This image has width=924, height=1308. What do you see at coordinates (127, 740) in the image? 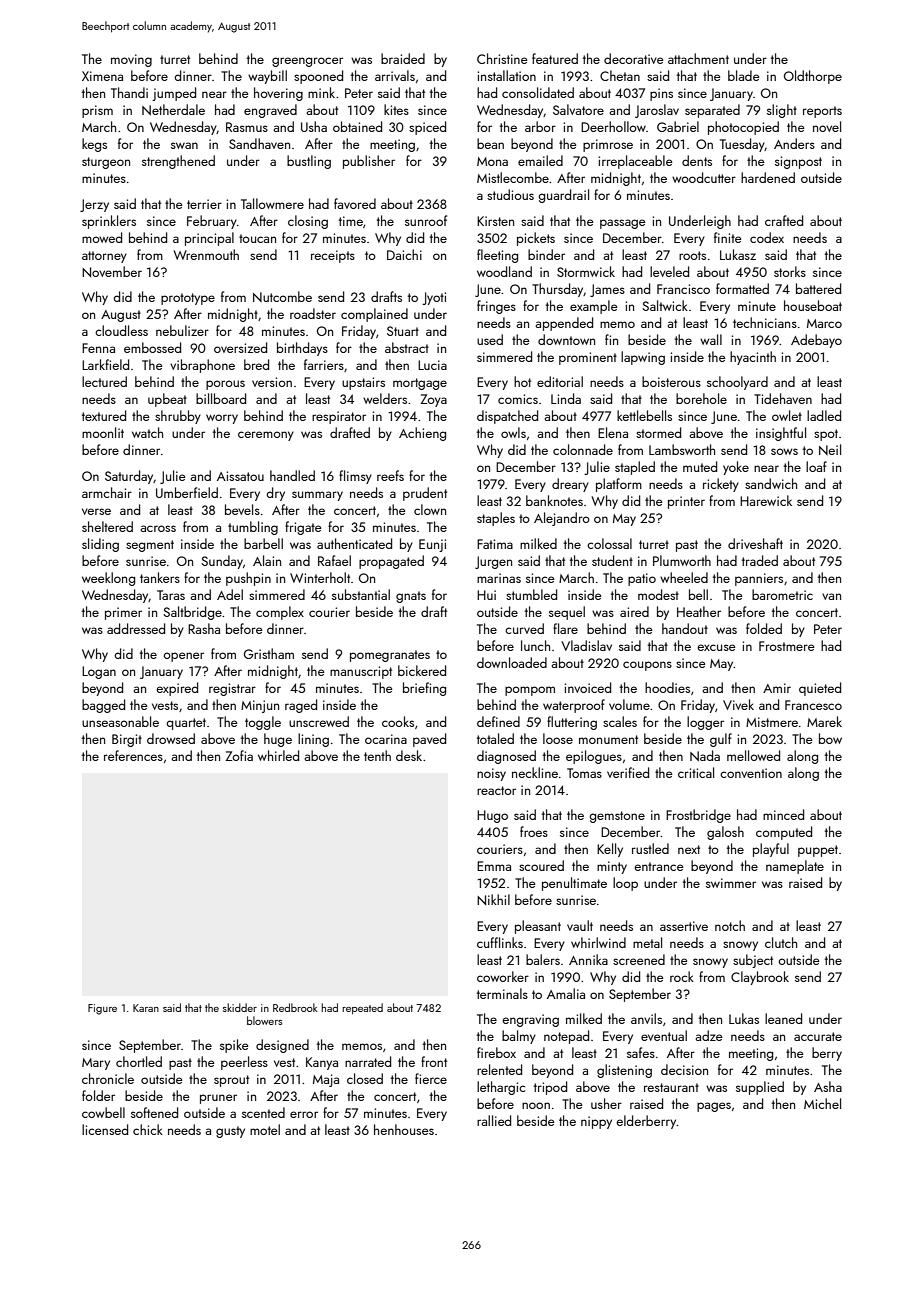
I see `Birgit` at bounding box center [127, 740].
